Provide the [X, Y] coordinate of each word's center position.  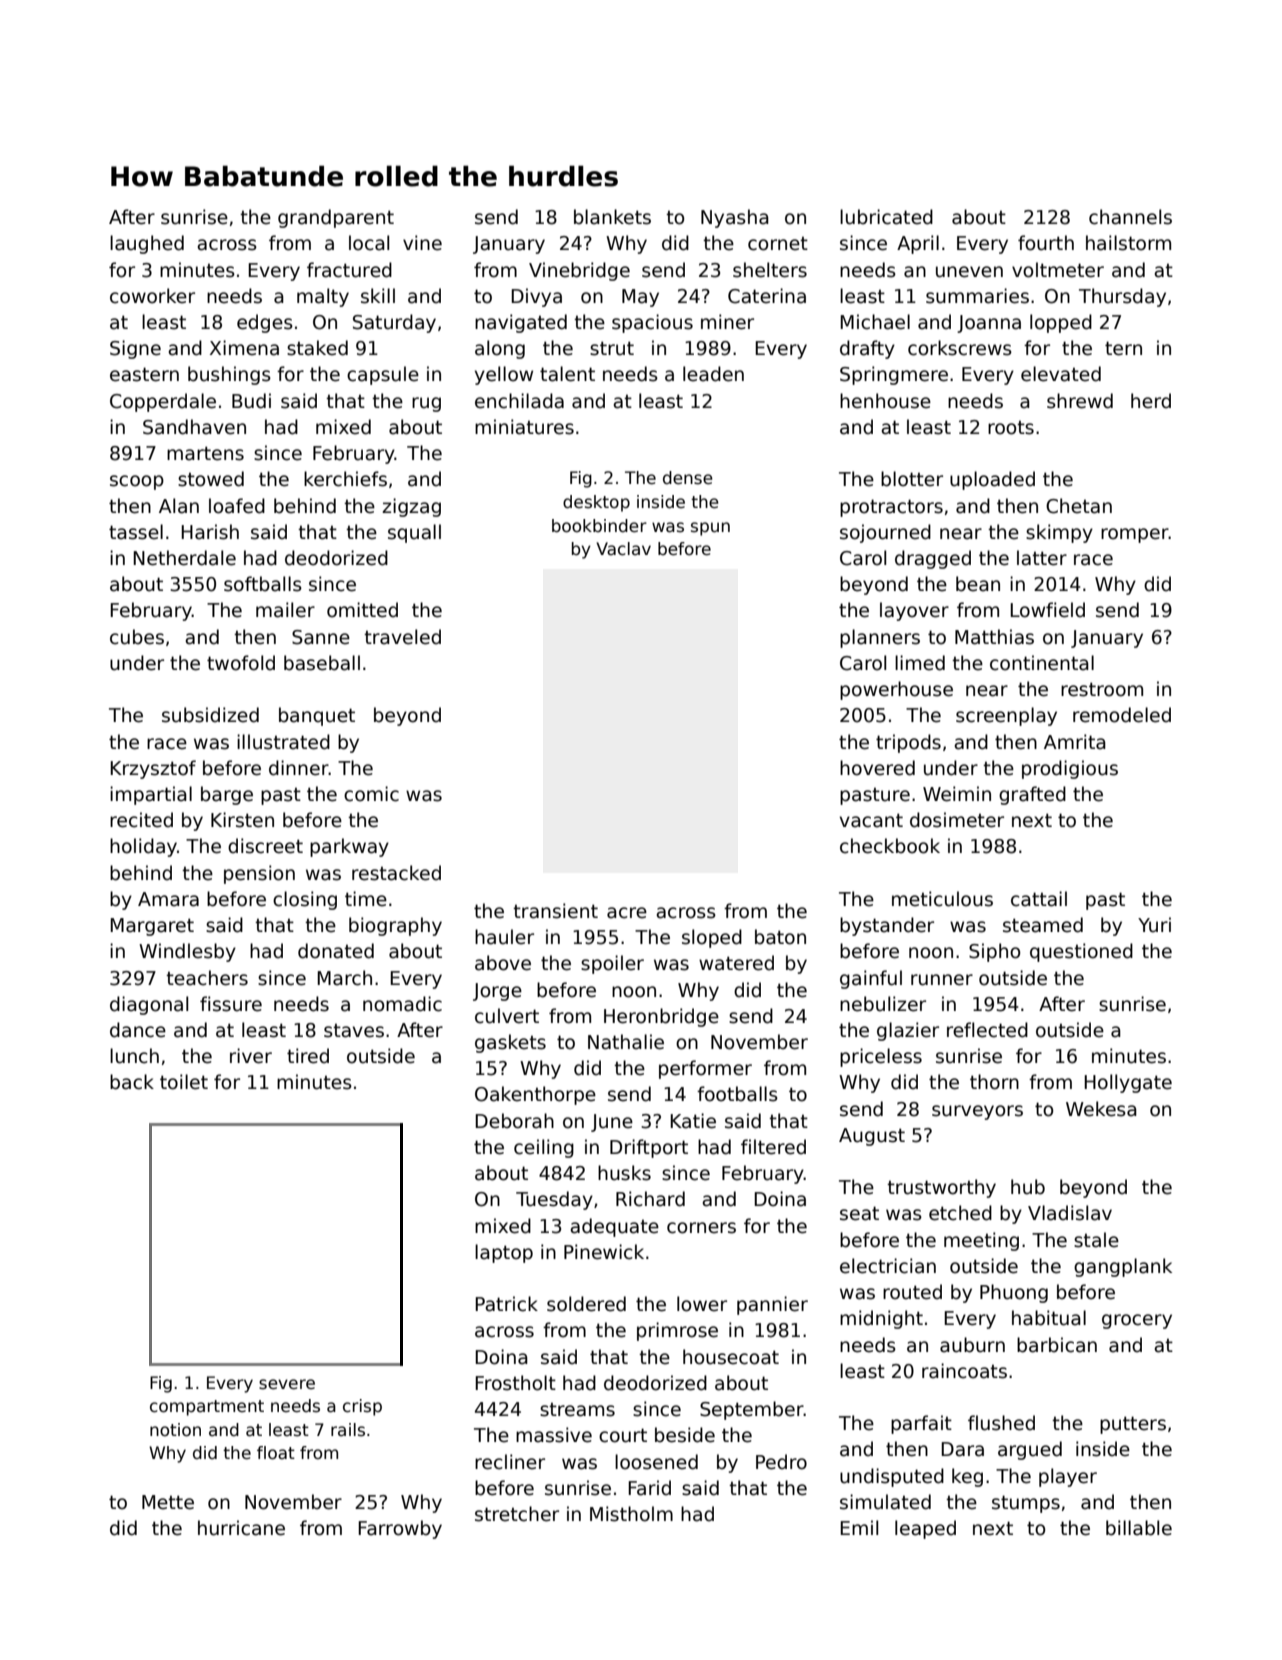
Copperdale [163, 402]
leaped [925, 1529]
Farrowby [400, 1529]
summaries [977, 296]
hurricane [241, 1528]
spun [710, 529]
